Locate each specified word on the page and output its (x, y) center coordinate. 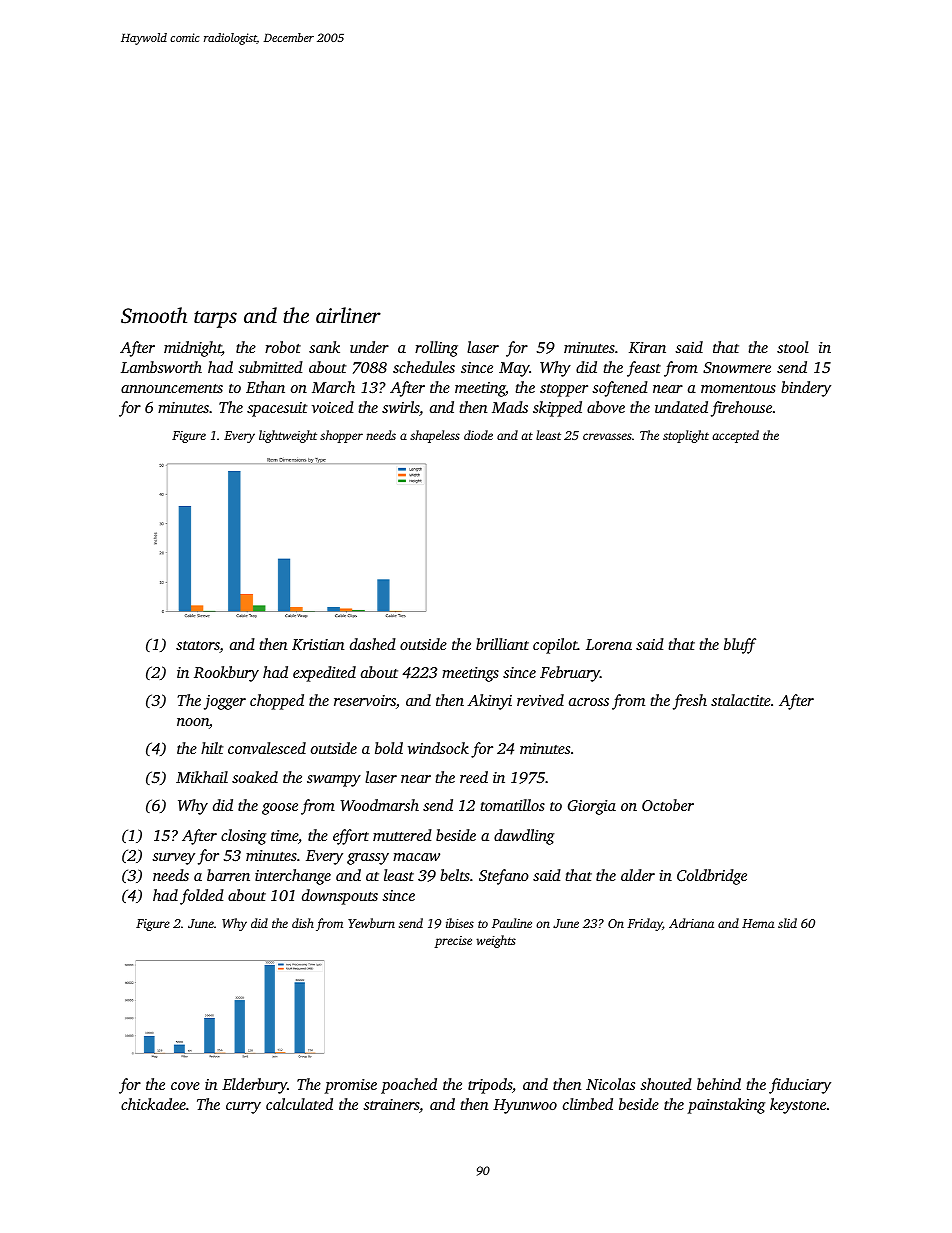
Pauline (512, 923)
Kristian (318, 644)
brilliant (502, 644)
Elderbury (254, 1086)
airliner (348, 315)
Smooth (154, 315)
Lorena (609, 644)
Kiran (647, 347)
